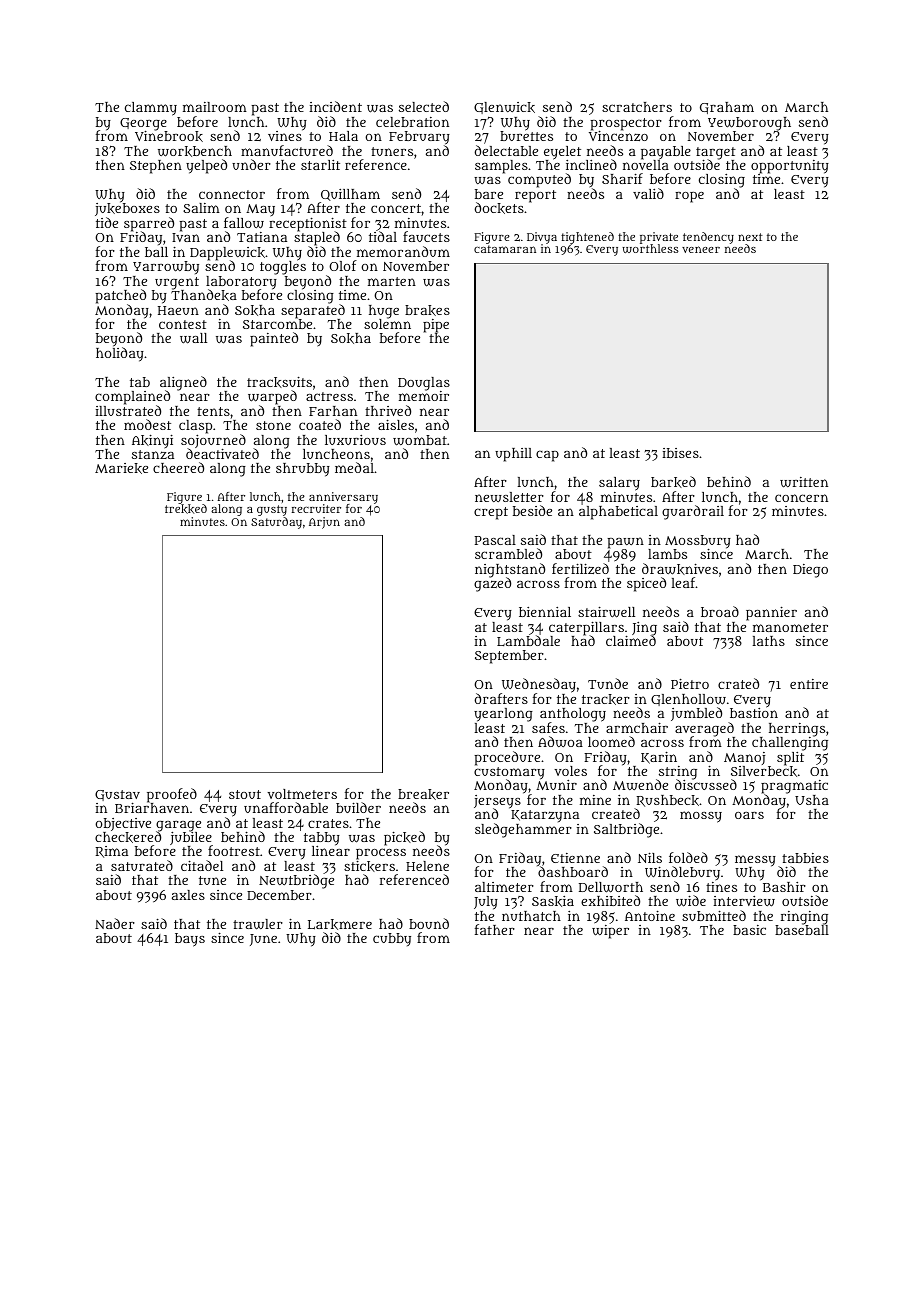 The image size is (924, 1308). What do you see at coordinates (302, 794) in the screenshot?
I see `voltmeters` at bounding box center [302, 794].
